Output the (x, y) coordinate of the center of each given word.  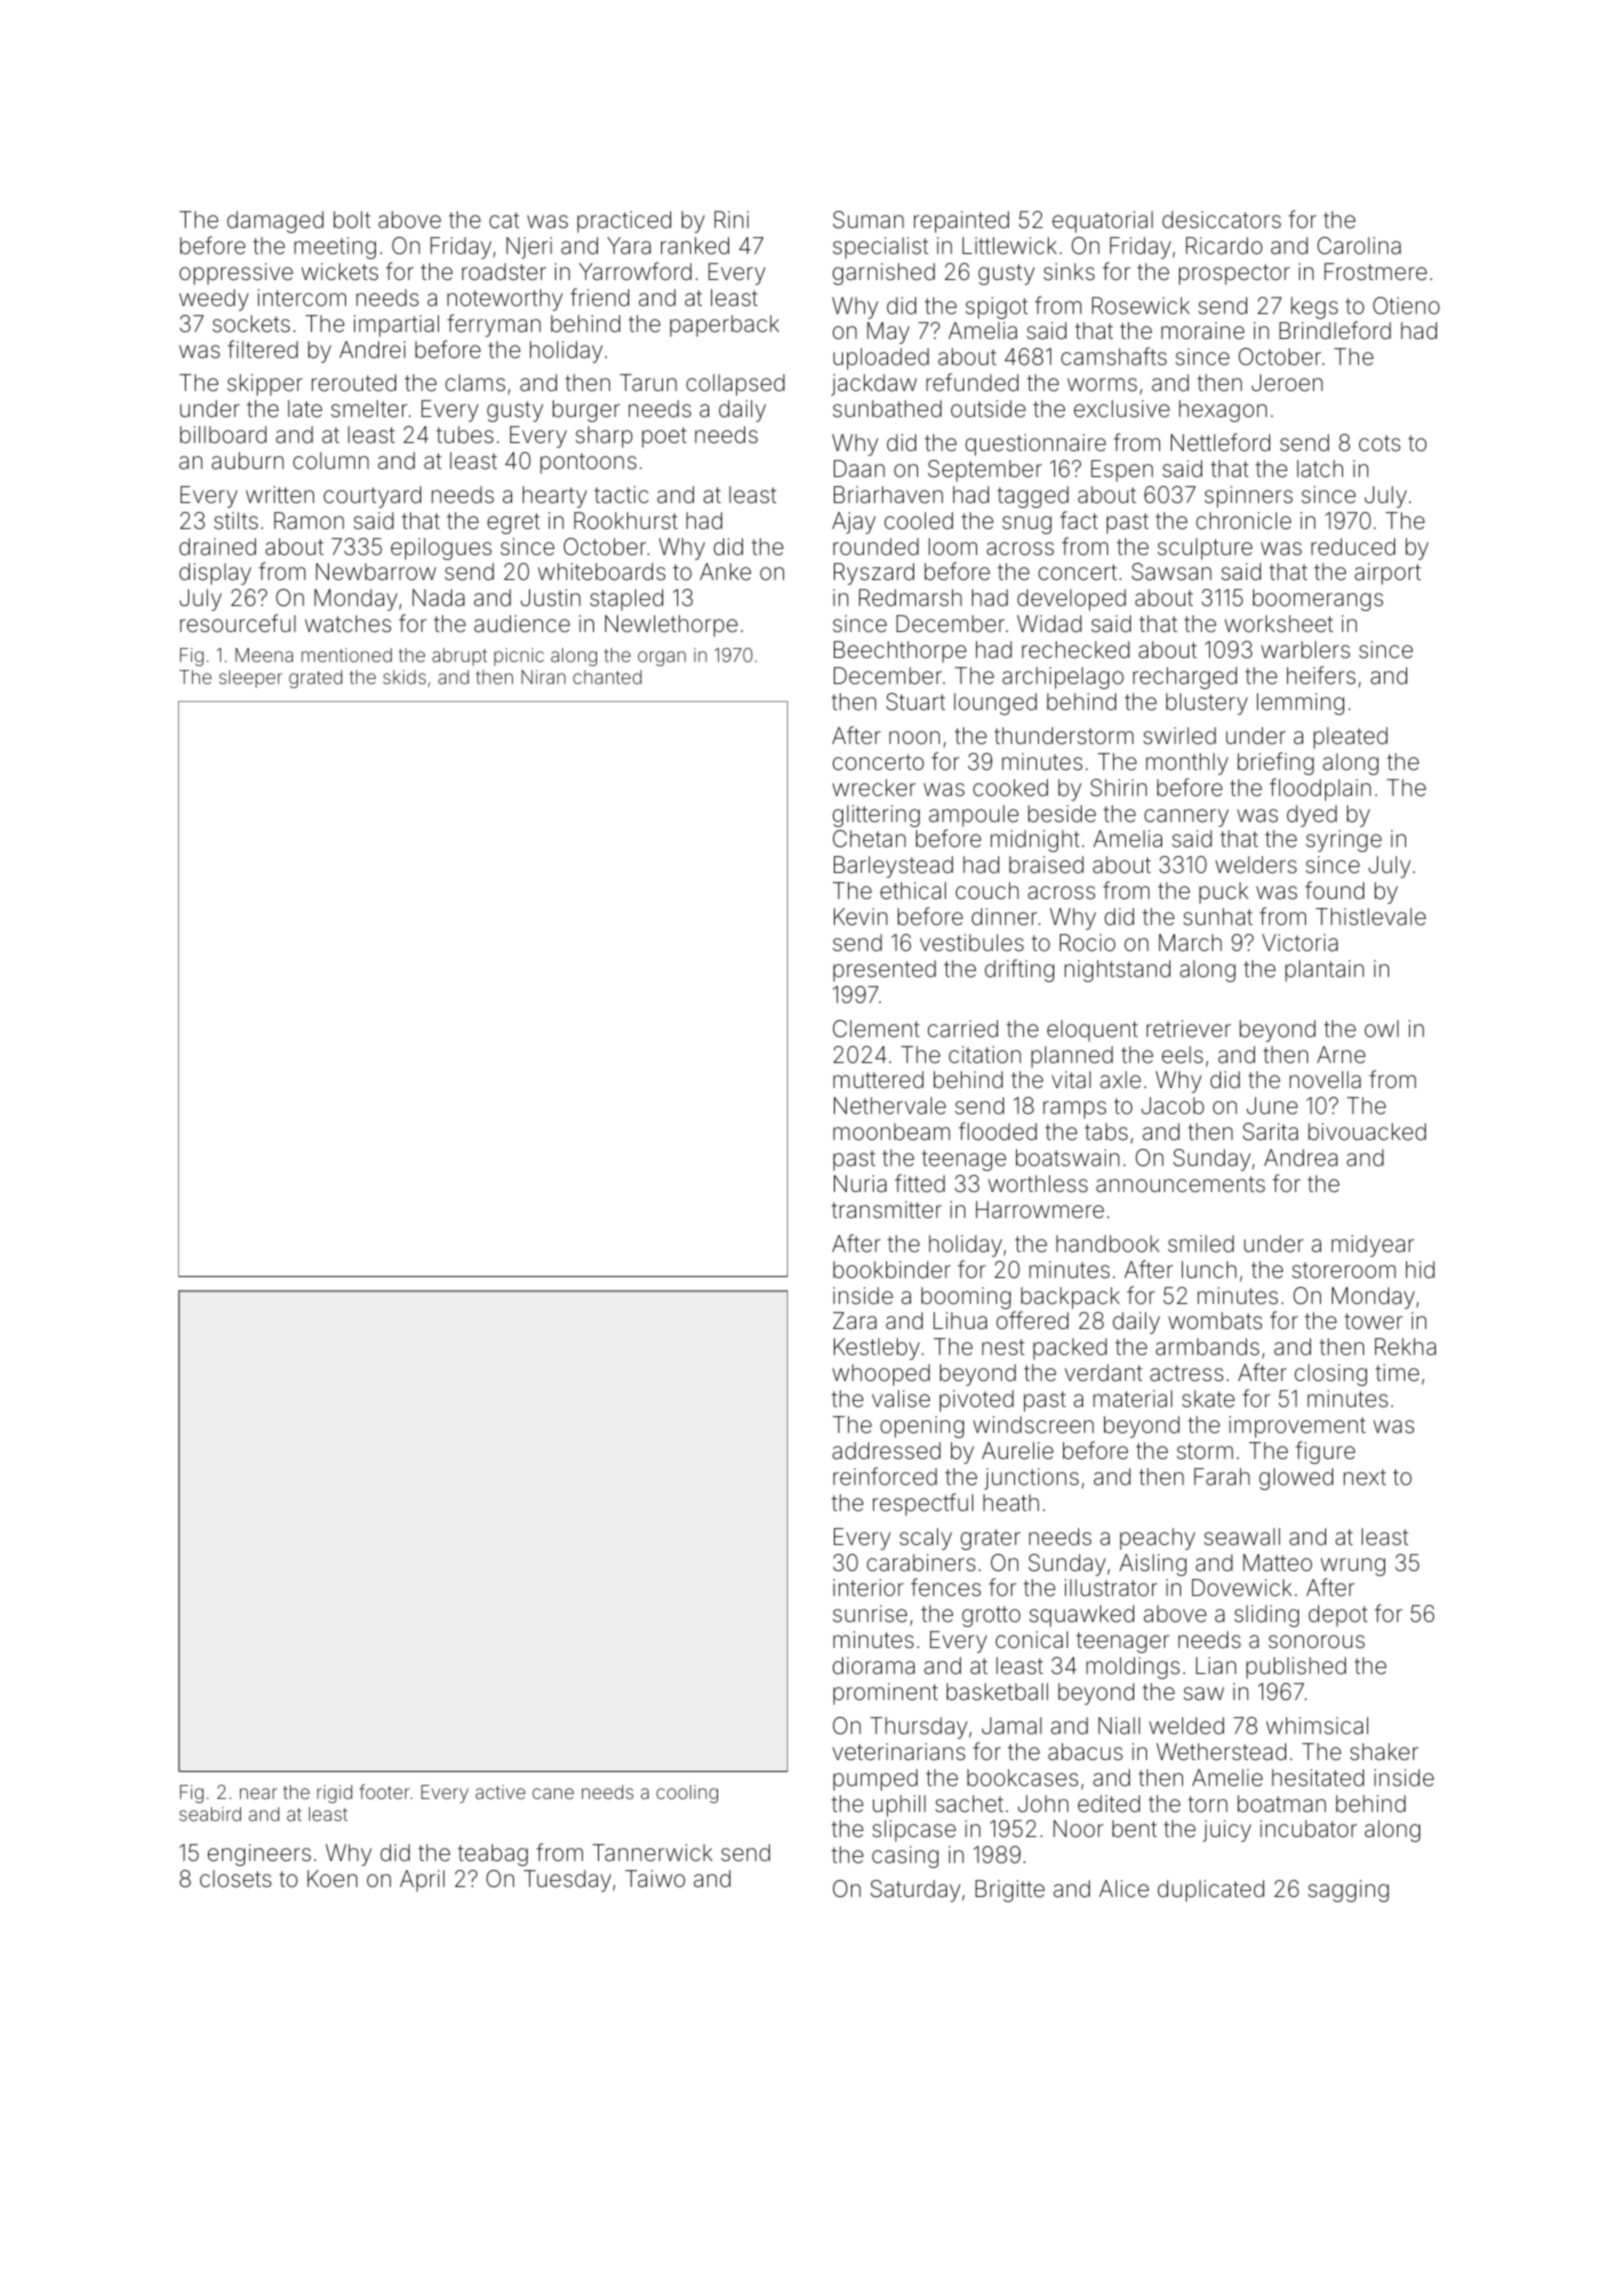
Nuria (860, 1184)
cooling (687, 1794)
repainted (961, 222)
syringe (1344, 841)
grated (315, 679)
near (258, 1793)
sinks (1069, 271)
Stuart (915, 702)
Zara (855, 1321)
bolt (352, 219)
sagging (1348, 1891)
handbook (1107, 1244)
